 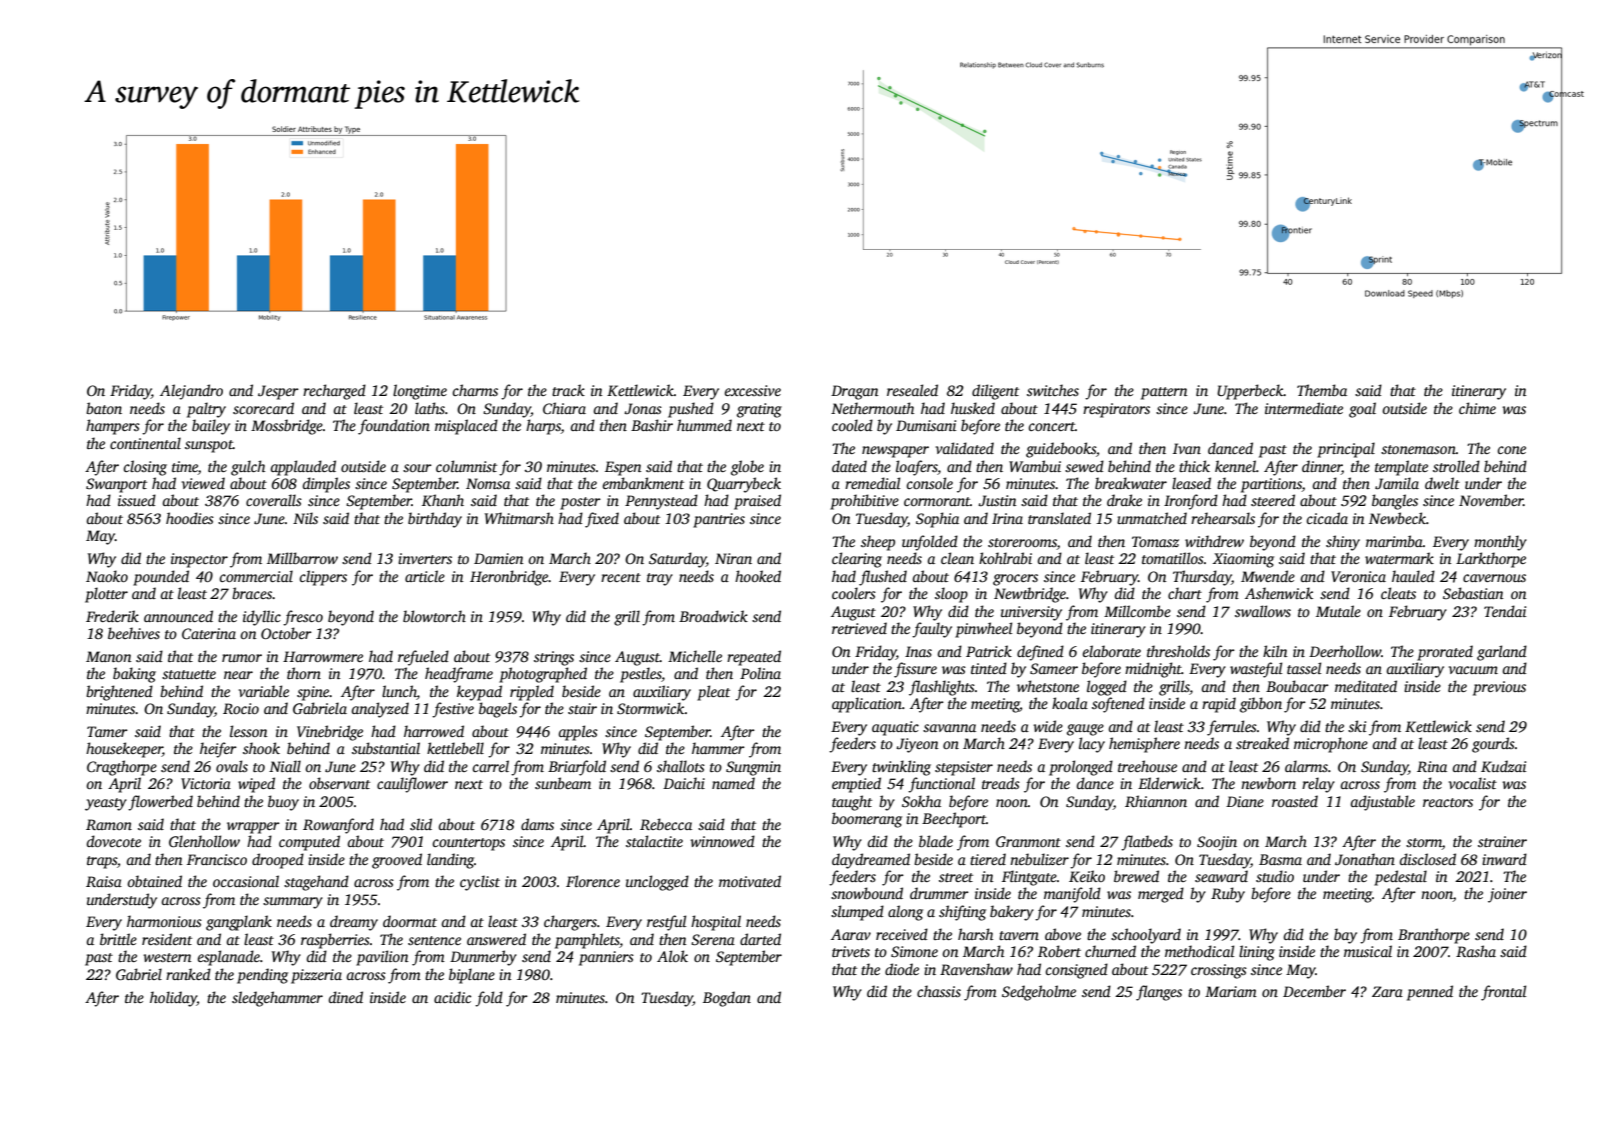 I want to click on Jonas, so click(x=643, y=408).
